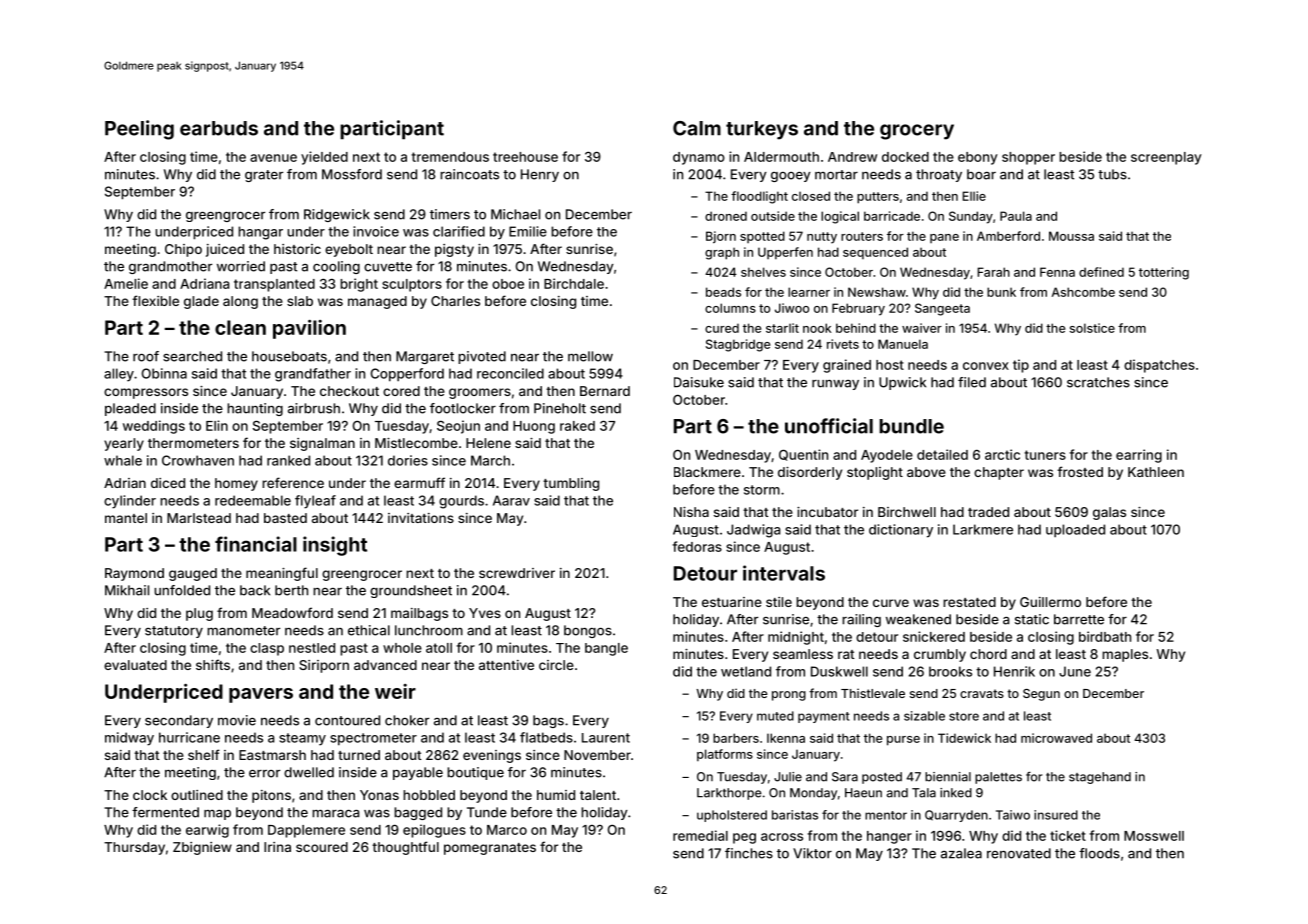 The image size is (1308, 924). I want to click on dories, so click(408, 460).
